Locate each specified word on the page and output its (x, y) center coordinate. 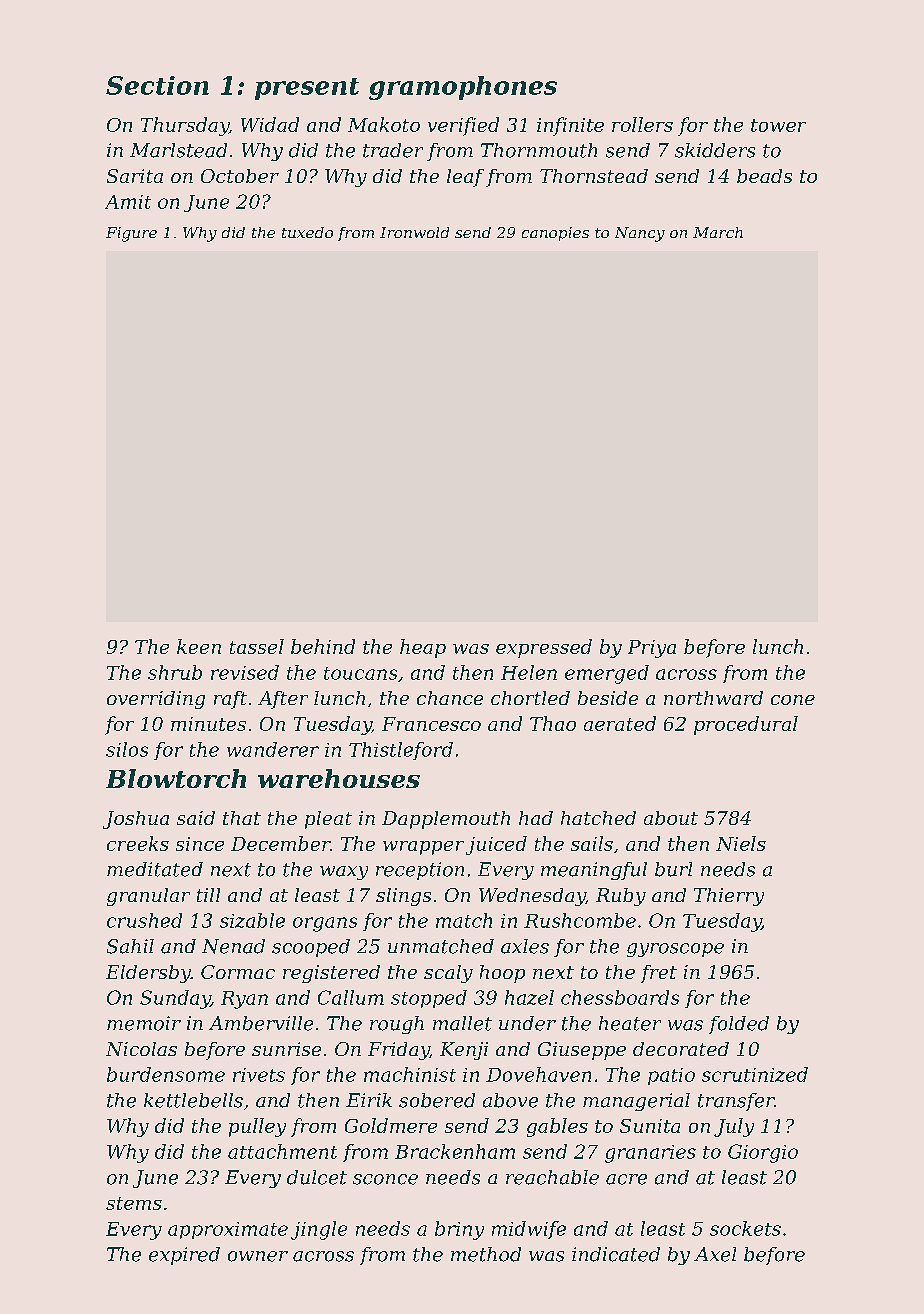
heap (423, 648)
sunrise (286, 1049)
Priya (652, 649)
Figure (131, 234)
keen (199, 646)
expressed (544, 648)
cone (793, 700)
